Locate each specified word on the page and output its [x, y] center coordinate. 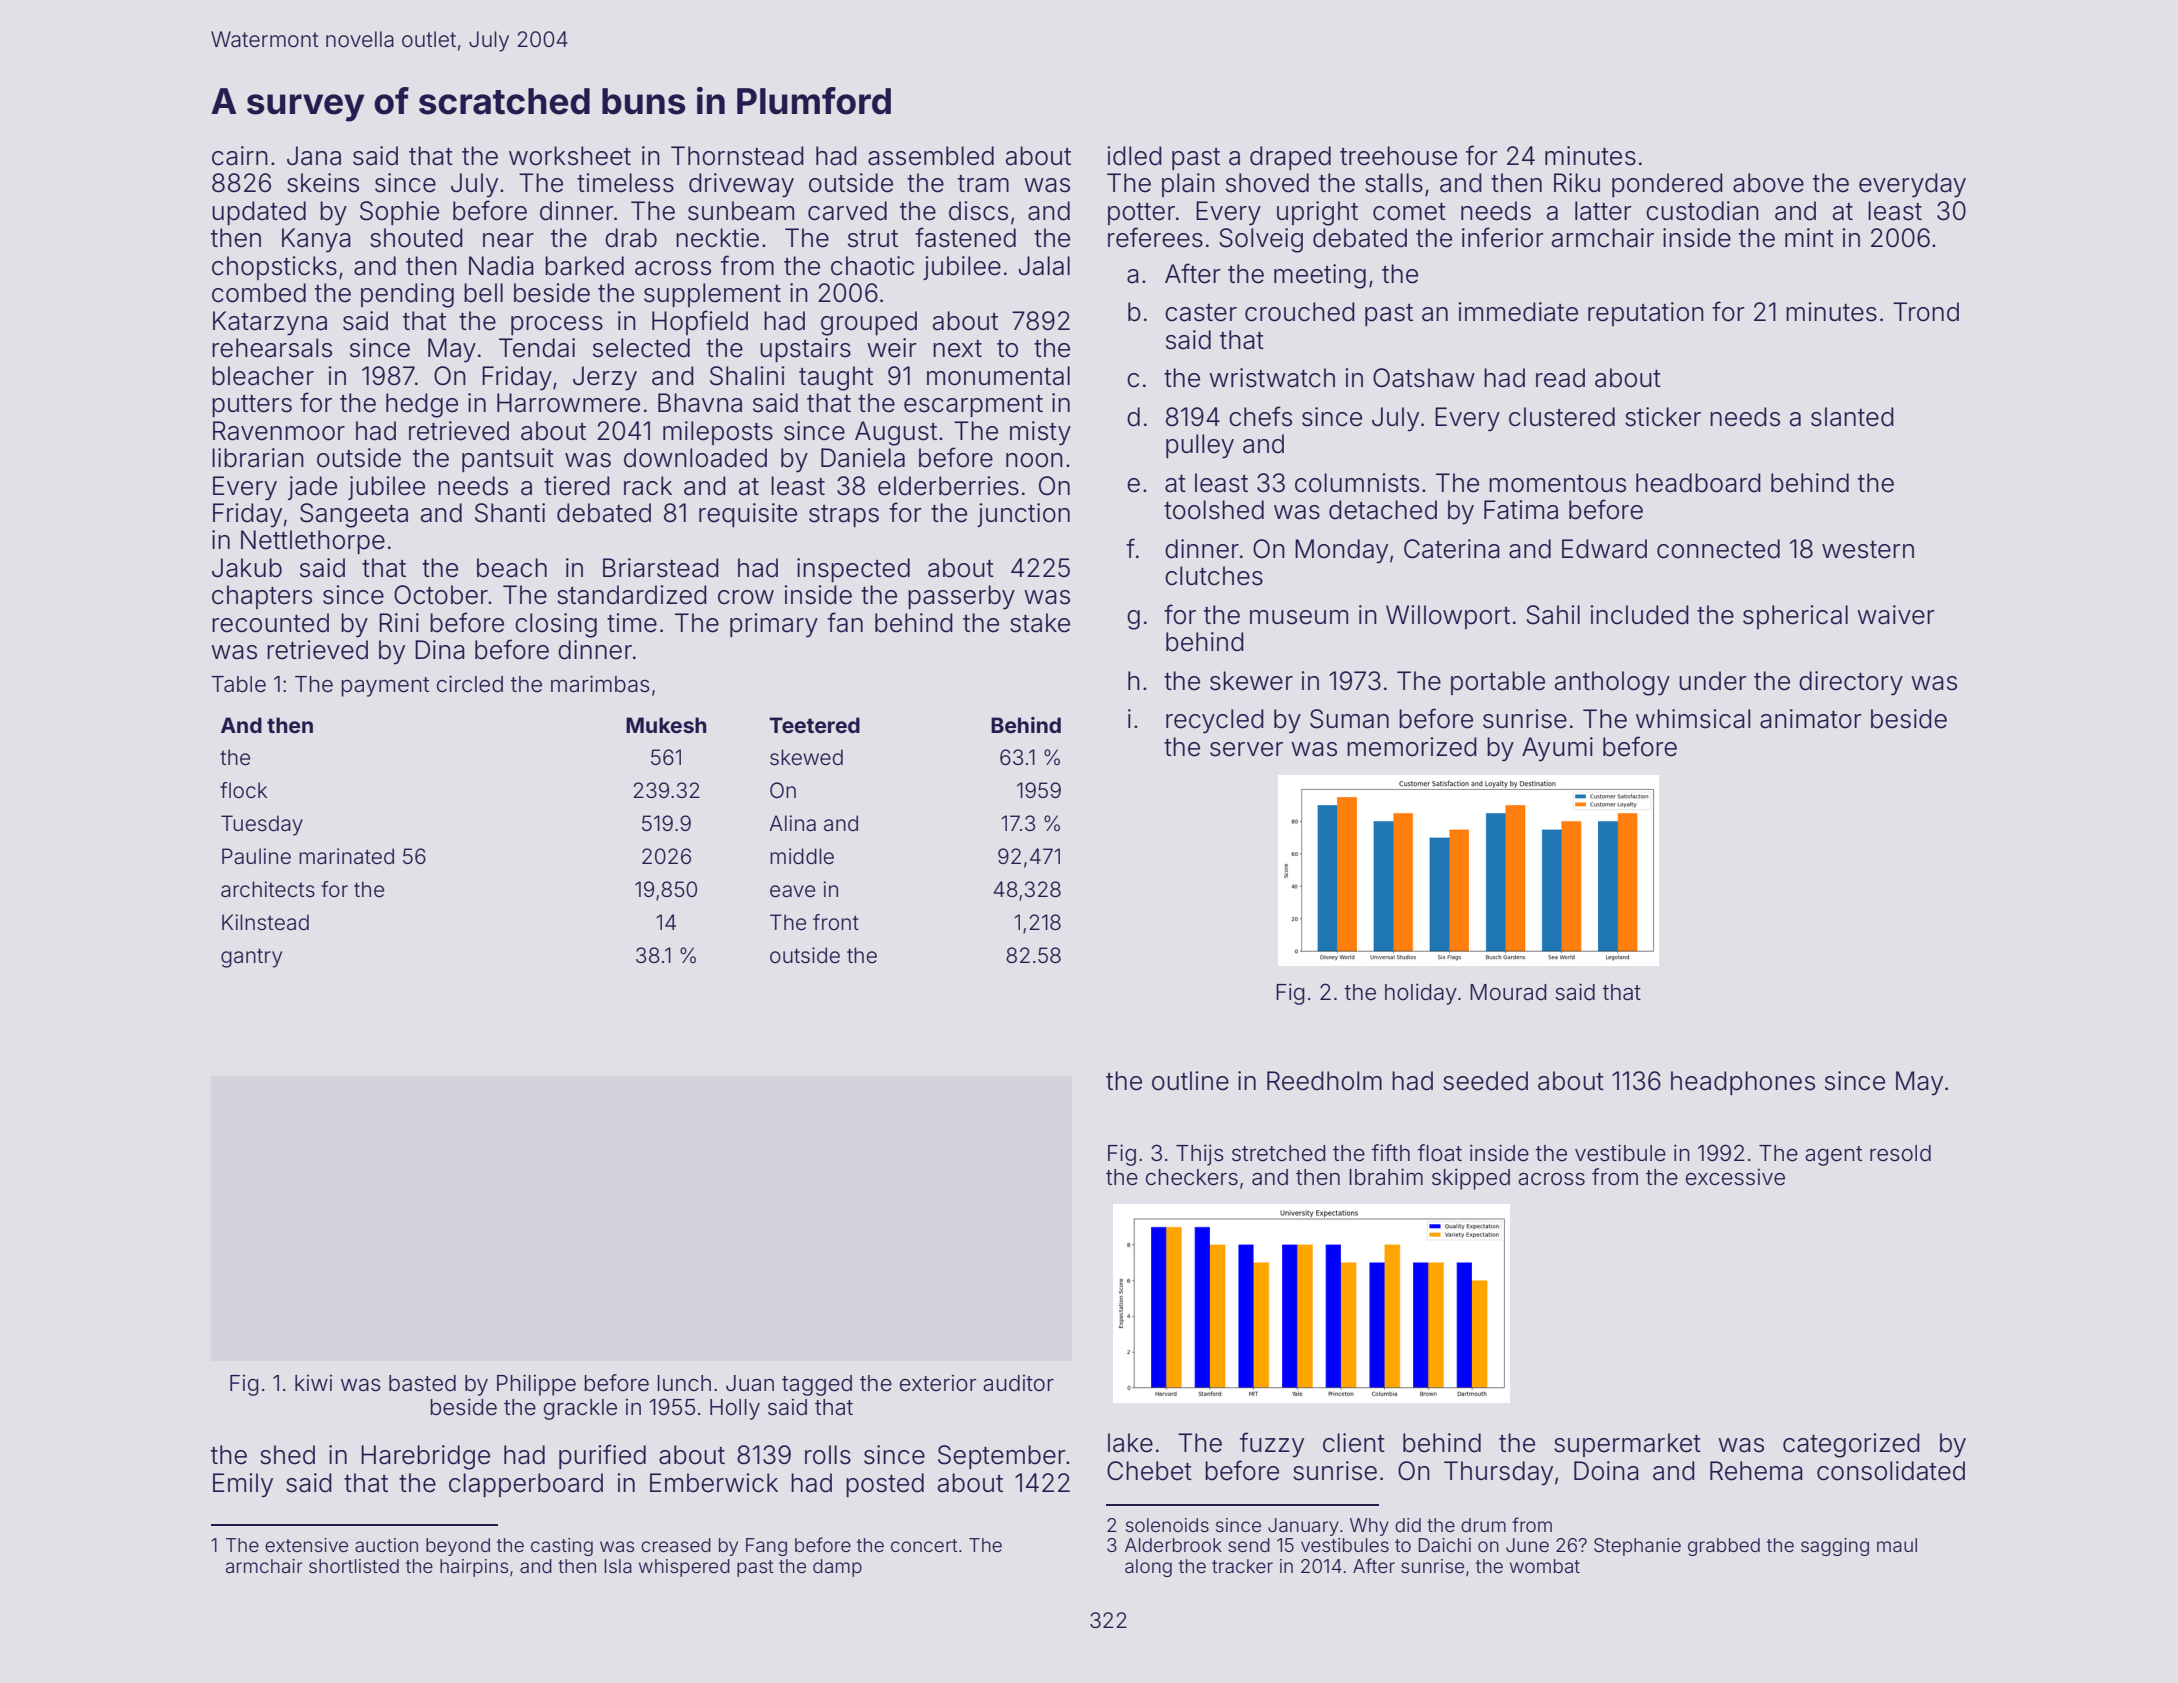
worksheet [570, 156]
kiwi [313, 1383]
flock [243, 790]
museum [1299, 617]
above [1768, 183]
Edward [1604, 549]
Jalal [1044, 266]
